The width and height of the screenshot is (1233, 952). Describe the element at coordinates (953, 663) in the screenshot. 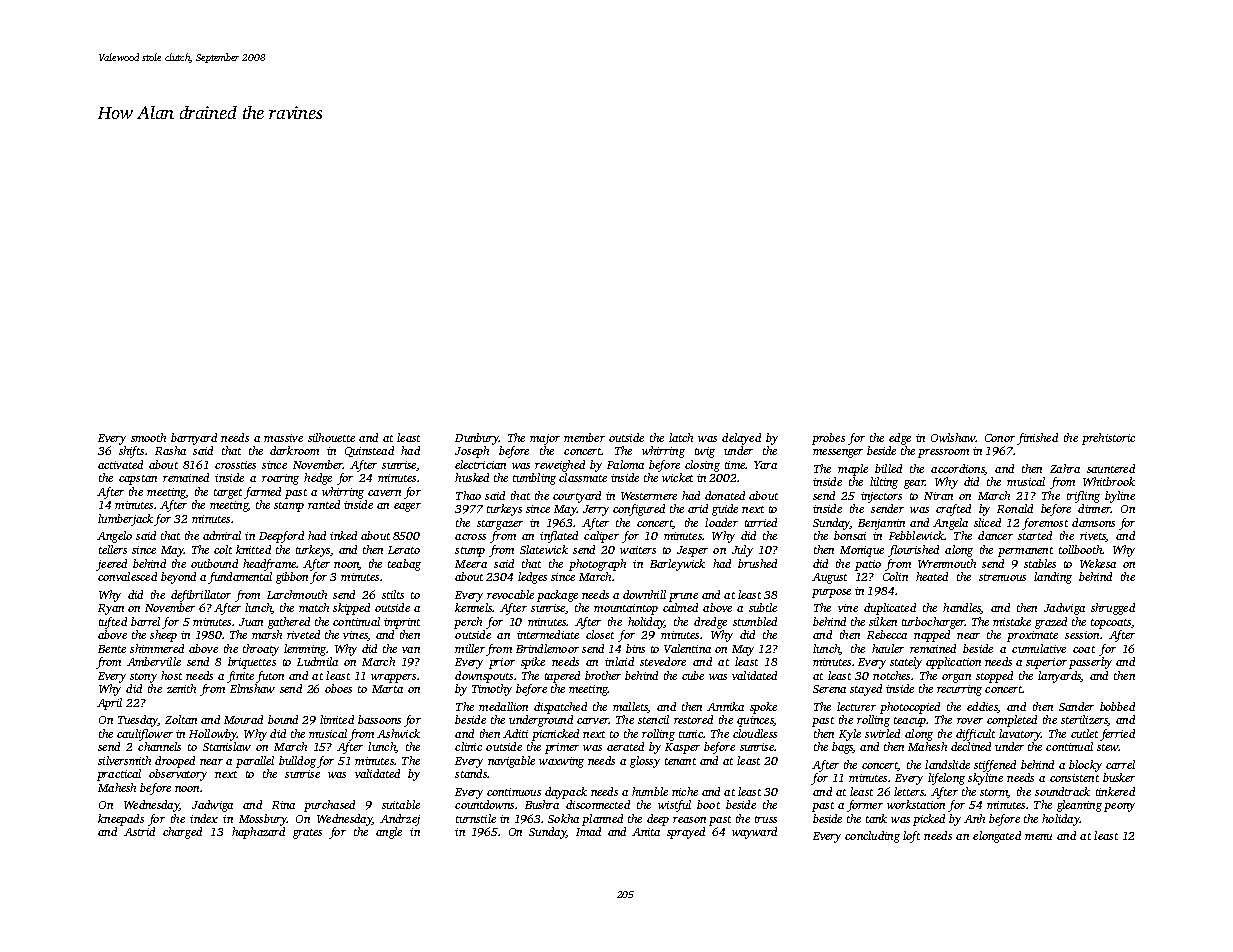

I see `application` at that location.
